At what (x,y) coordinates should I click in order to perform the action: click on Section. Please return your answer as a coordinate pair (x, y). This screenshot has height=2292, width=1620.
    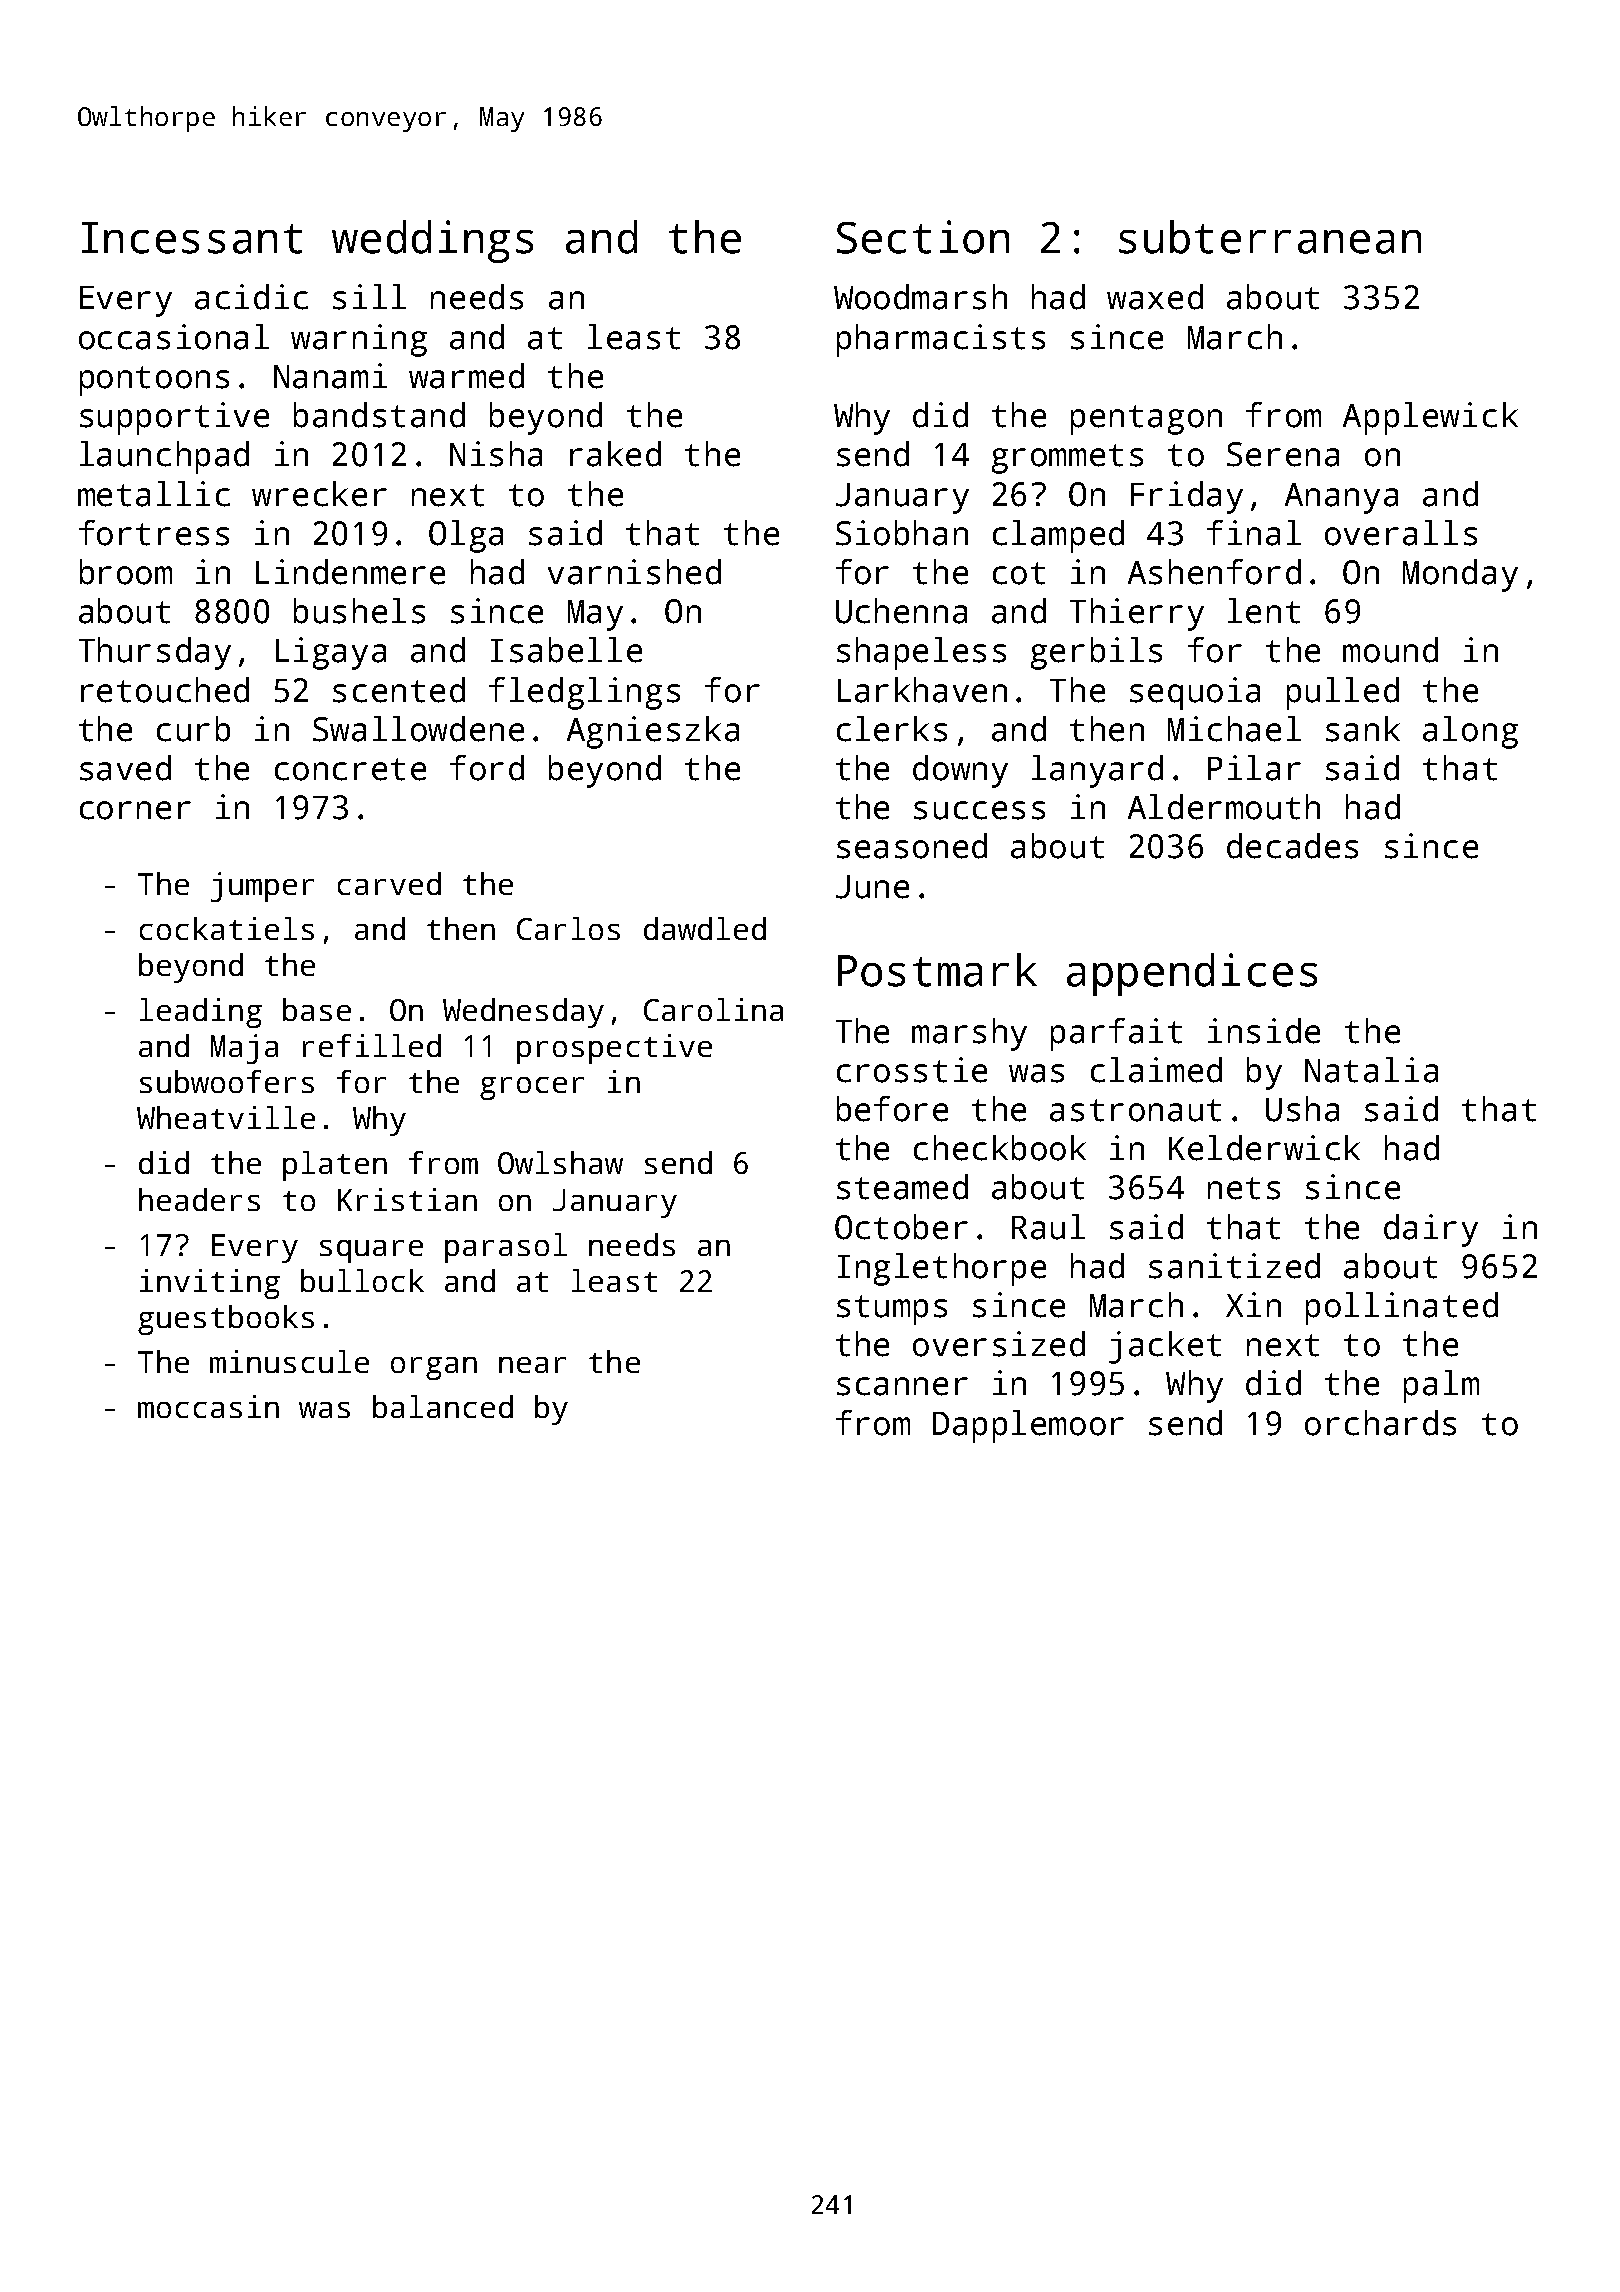
    Looking at the image, I should click on (923, 237).
